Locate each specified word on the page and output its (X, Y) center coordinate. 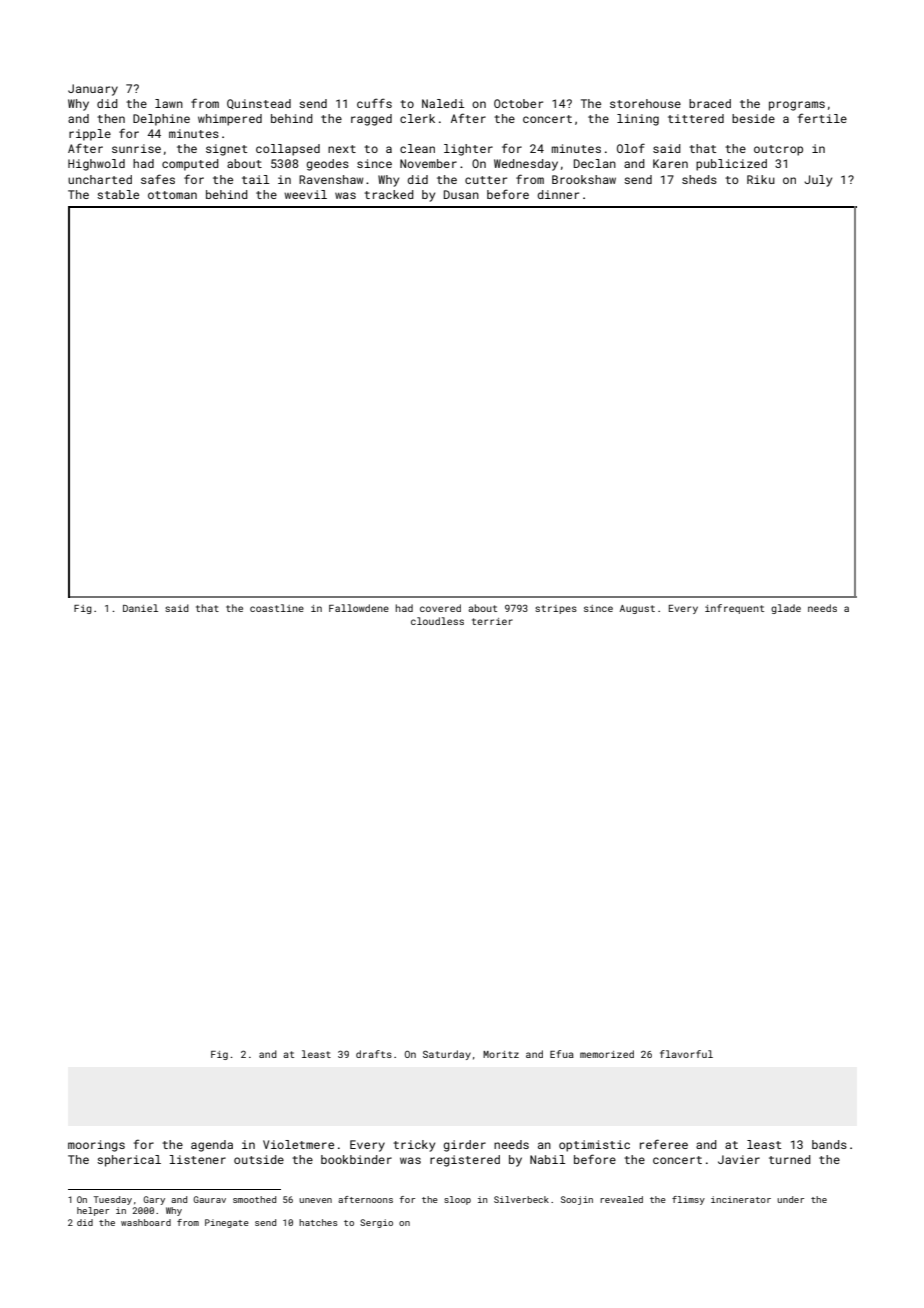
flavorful (686, 1054)
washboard (146, 1222)
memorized (607, 1054)
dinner (558, 194)
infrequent (734, 609)
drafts (374, 1054)
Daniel (140, 608)
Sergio (376, 1223)
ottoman (172, 195)
